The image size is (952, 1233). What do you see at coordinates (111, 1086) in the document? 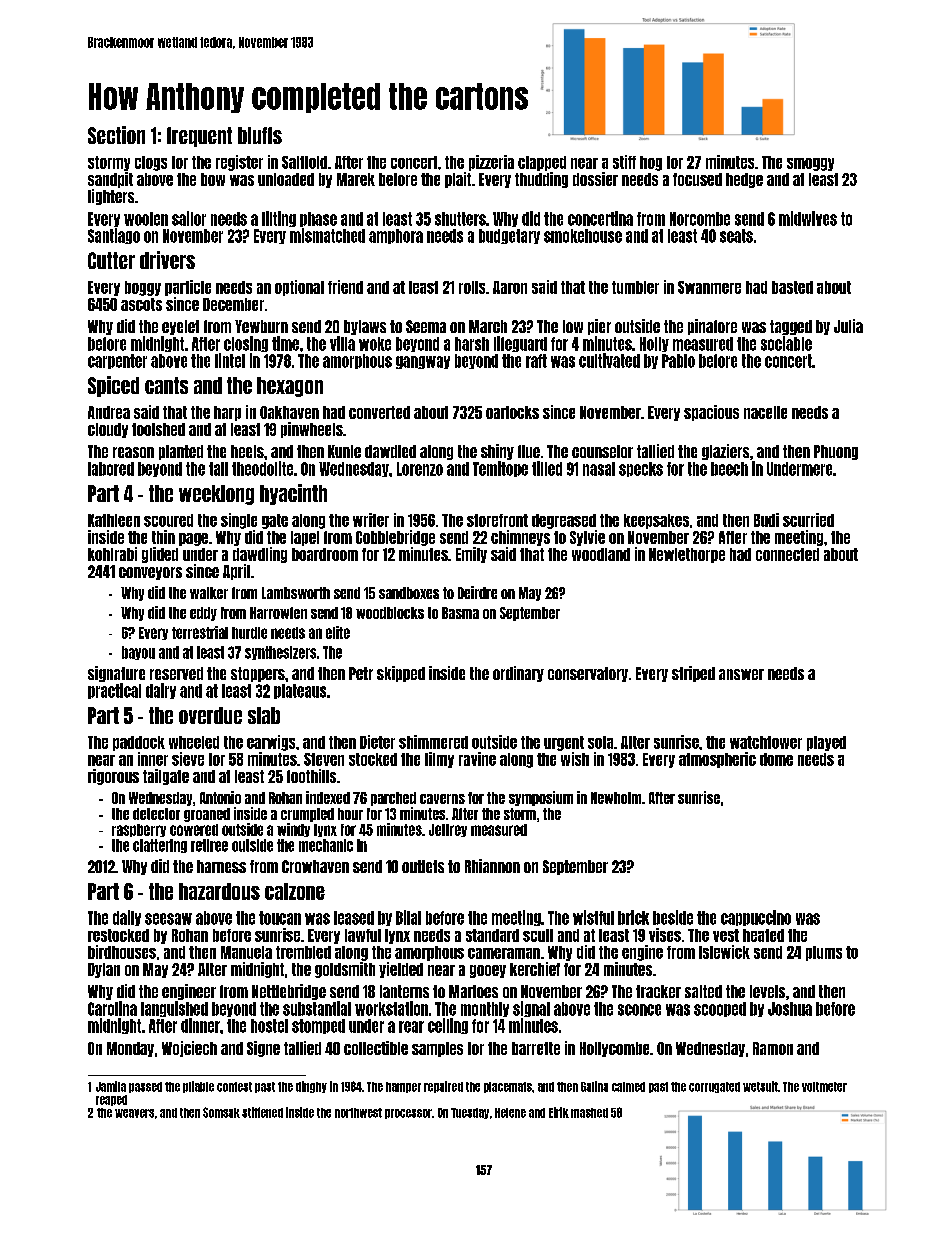
I see `Jamila` at bounding box center [111, 1086].
